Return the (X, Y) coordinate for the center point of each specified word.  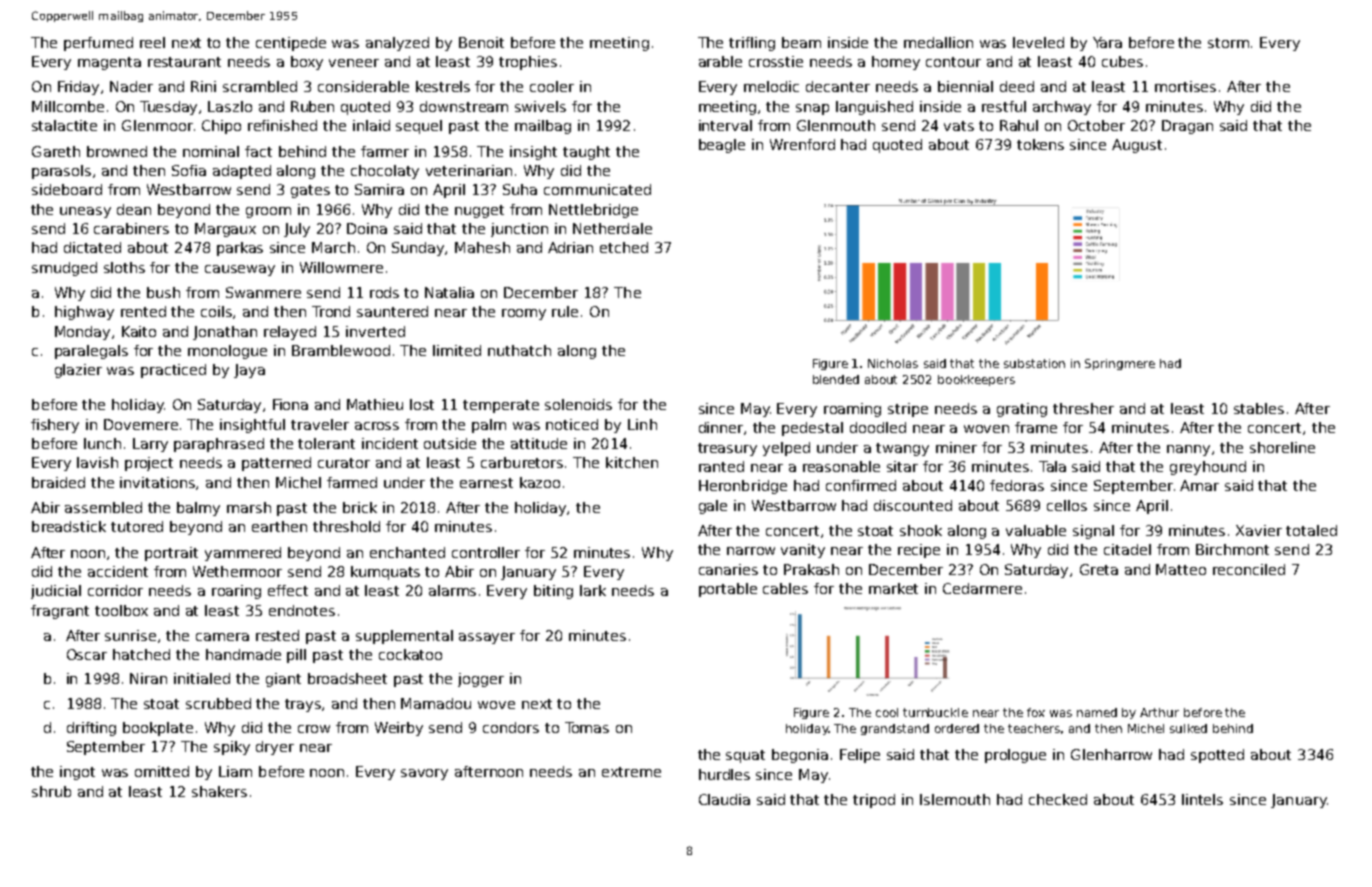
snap (812, 109)
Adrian (570, 247)
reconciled (1249, 569)
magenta (109, 63)
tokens (1040, 144)
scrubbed (218, 703)
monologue (227, 352)
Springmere (1120, 364)
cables (785, 588)
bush (163, 292)
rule (565, 311)
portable (728, 590)
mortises (1185, 86)
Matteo (1181, 569)
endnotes (302, 610)
